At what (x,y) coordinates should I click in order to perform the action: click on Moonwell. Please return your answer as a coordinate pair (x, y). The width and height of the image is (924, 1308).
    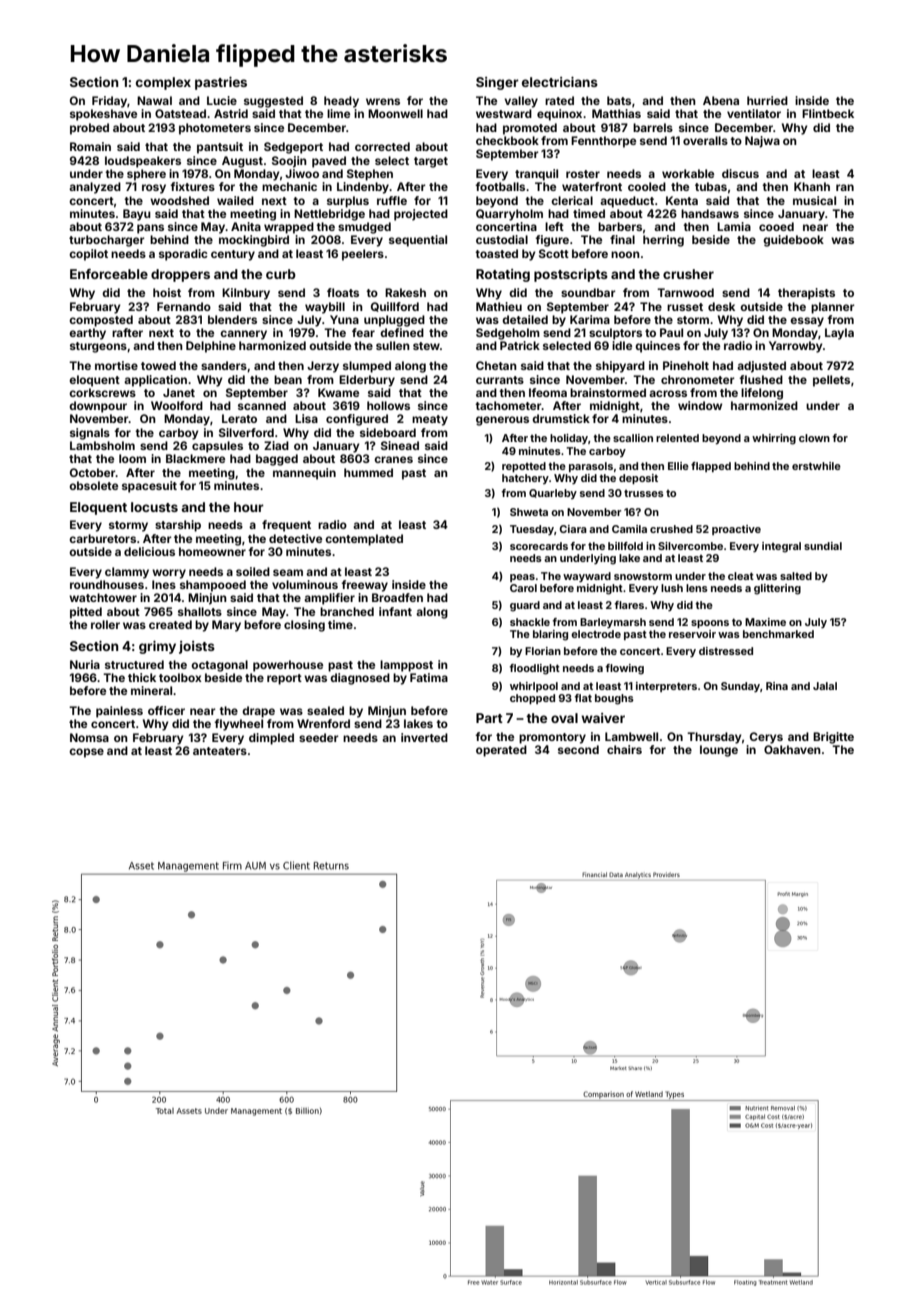
    Looking at the image, I should click on (395, 113).
